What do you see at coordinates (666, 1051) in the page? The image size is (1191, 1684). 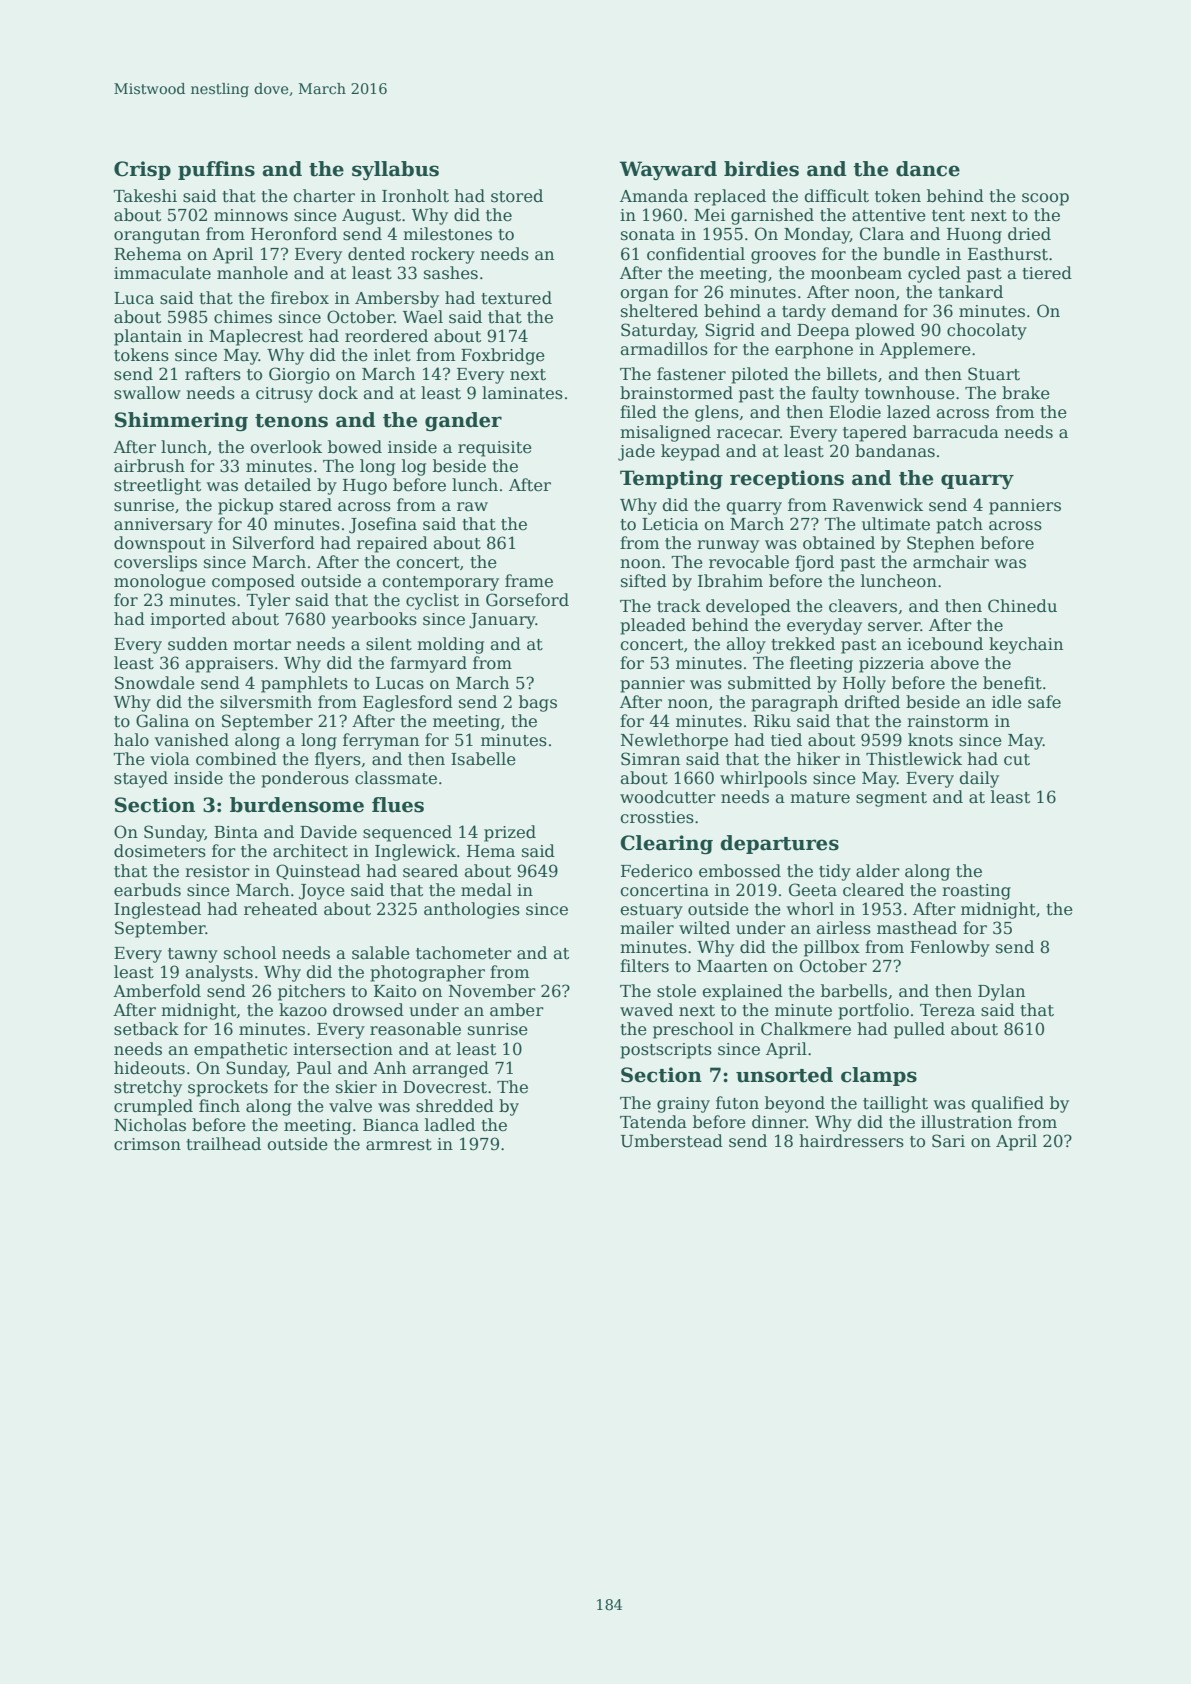 I see `postscripts` at bounding box center [666, 1051].
